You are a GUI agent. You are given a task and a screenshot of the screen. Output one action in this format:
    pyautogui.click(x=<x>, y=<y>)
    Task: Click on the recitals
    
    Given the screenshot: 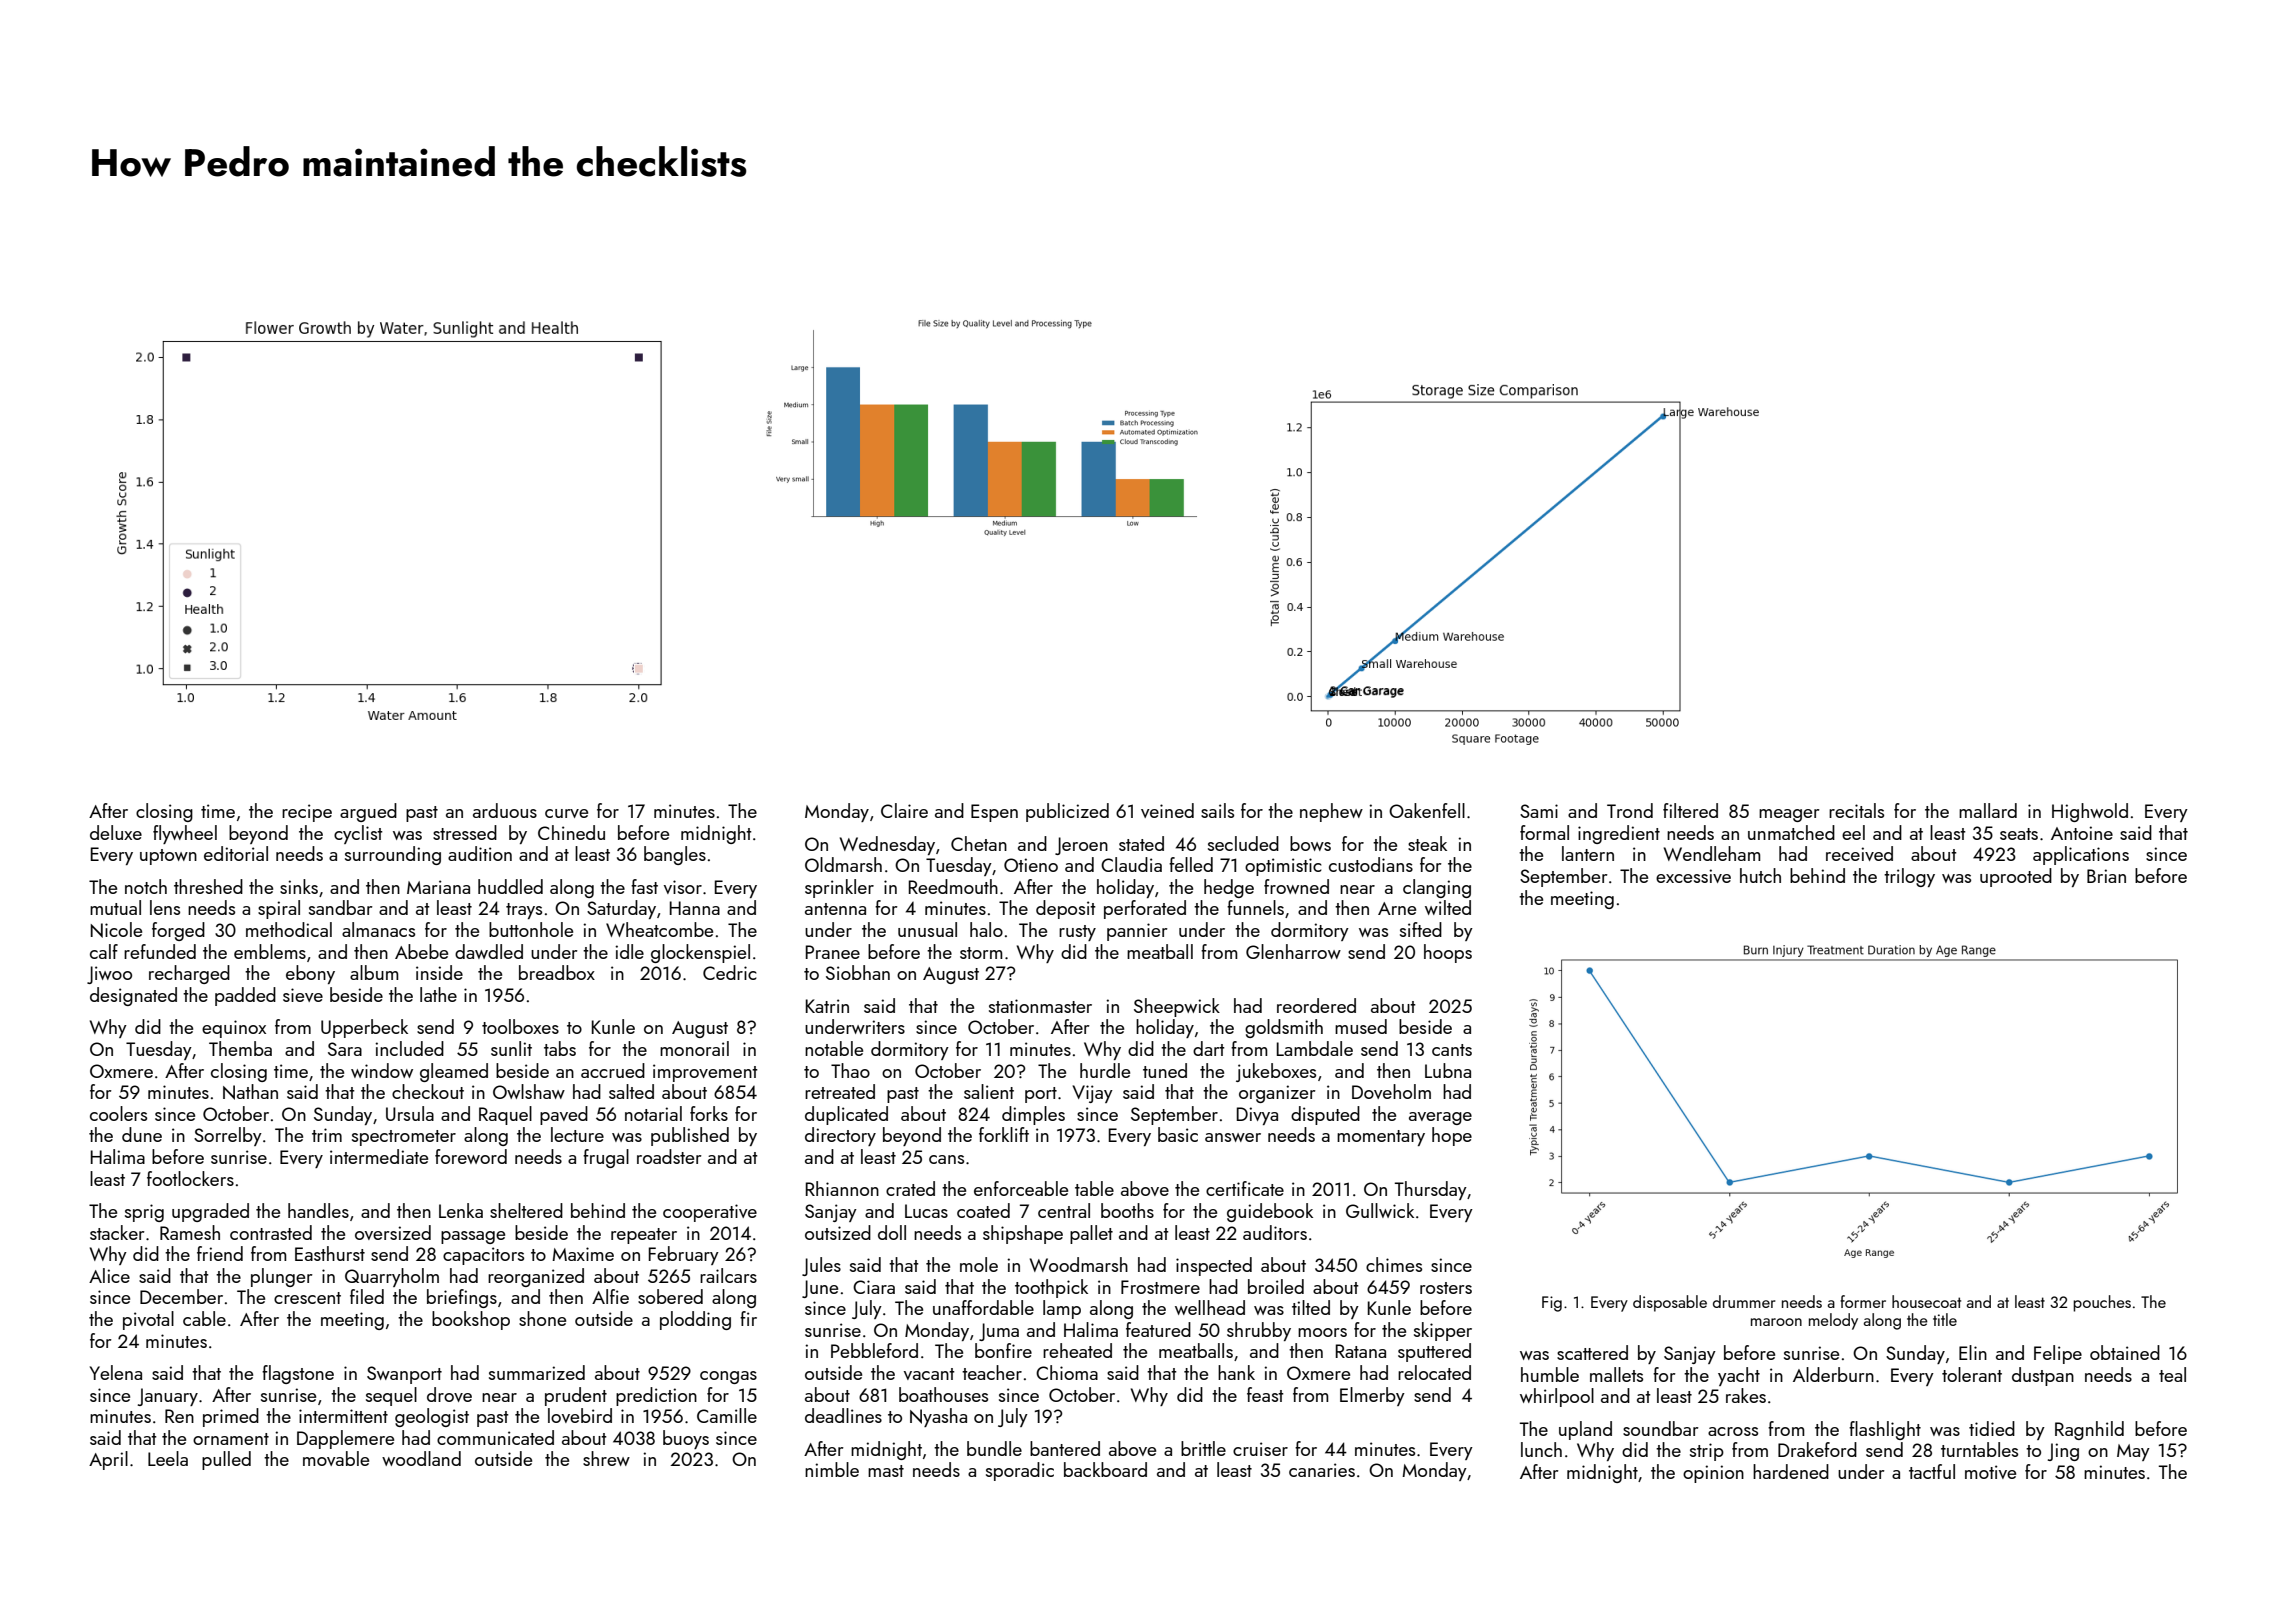 What is the action you would take?
    pyautogui.click(x=1856, y=810)
